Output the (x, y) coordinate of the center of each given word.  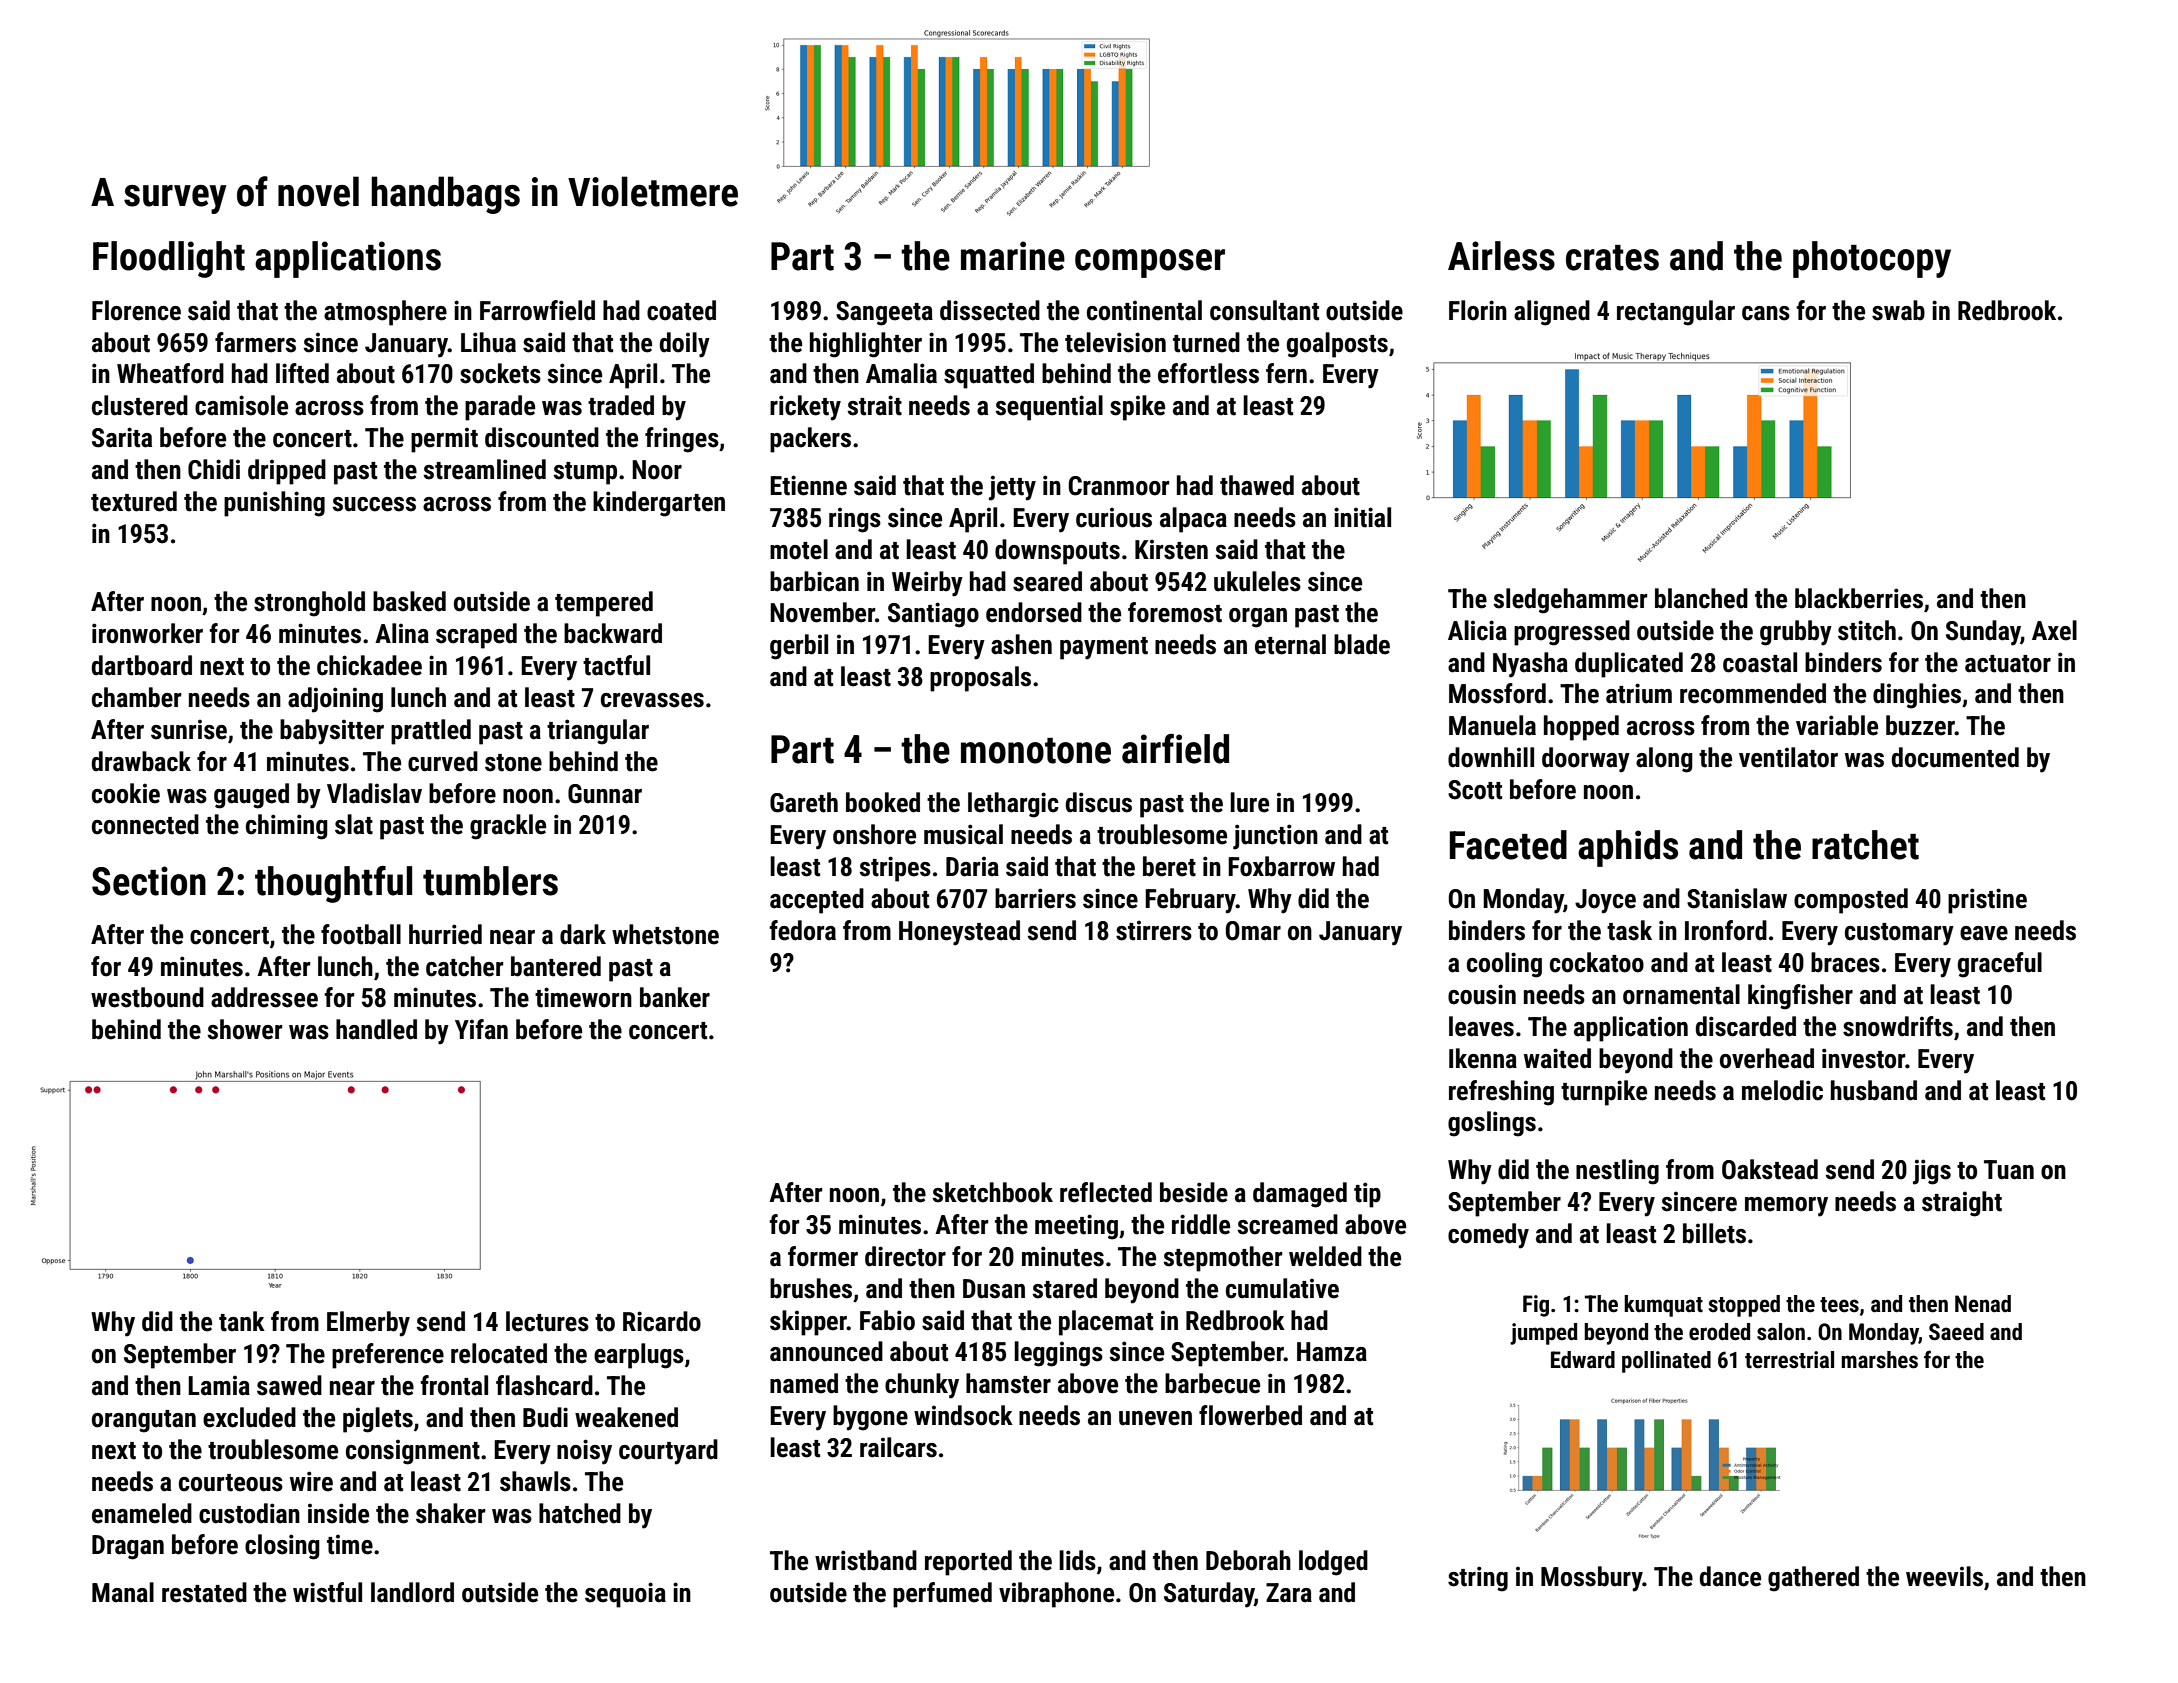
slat (354, 824)
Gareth (804, 802)
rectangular (1676, 313)
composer (1150, 263)
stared (1064, 1288)
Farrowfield (537, 310)
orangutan (144, 1421)
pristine (1987, 901)
